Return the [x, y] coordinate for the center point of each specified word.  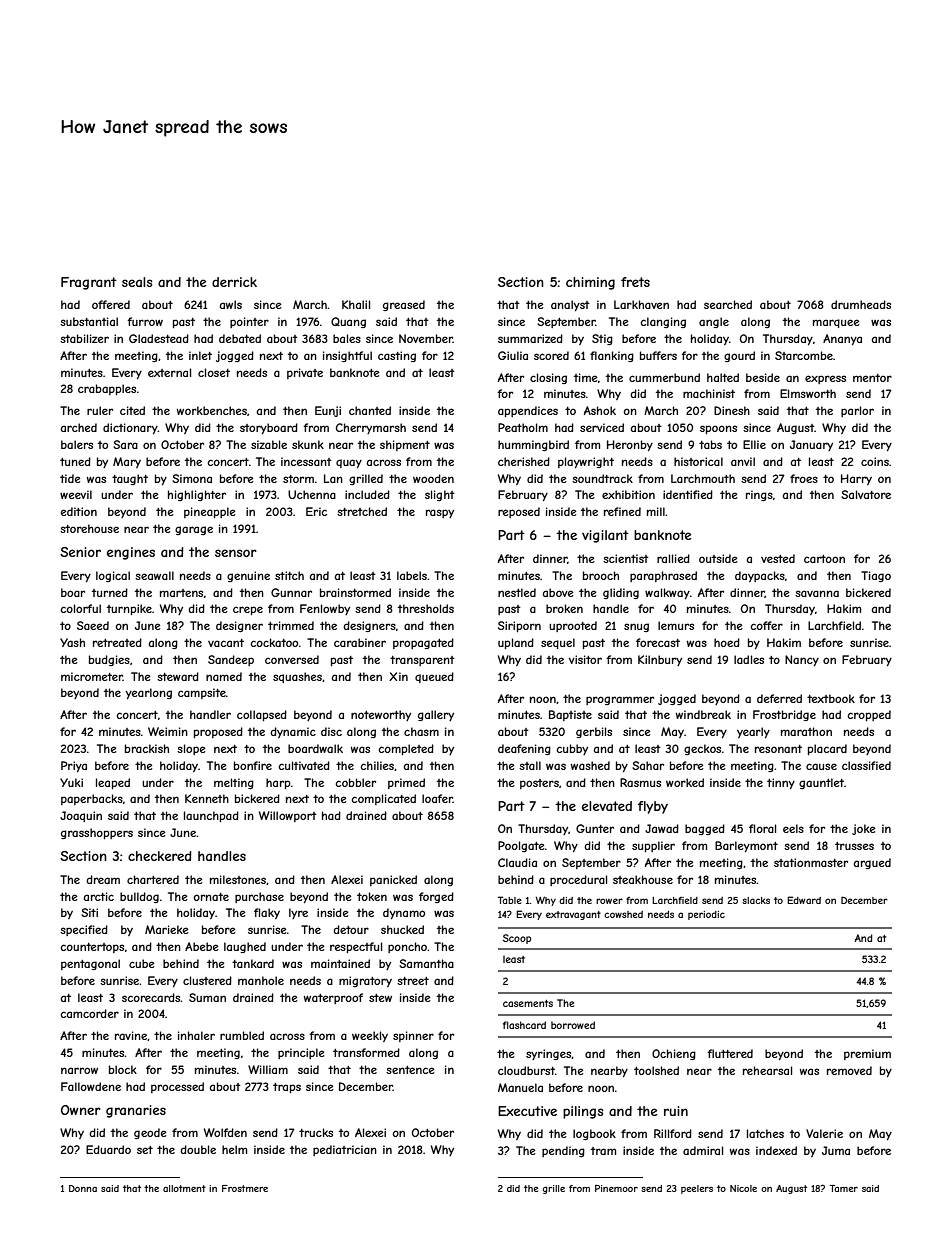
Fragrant [89, 283]
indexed [776, 1150]
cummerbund [664, 377]
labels [412, 575]
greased [404, 305]
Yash [72, 642]
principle [301, 1053]
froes [804, 478]
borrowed [573, 1025]
